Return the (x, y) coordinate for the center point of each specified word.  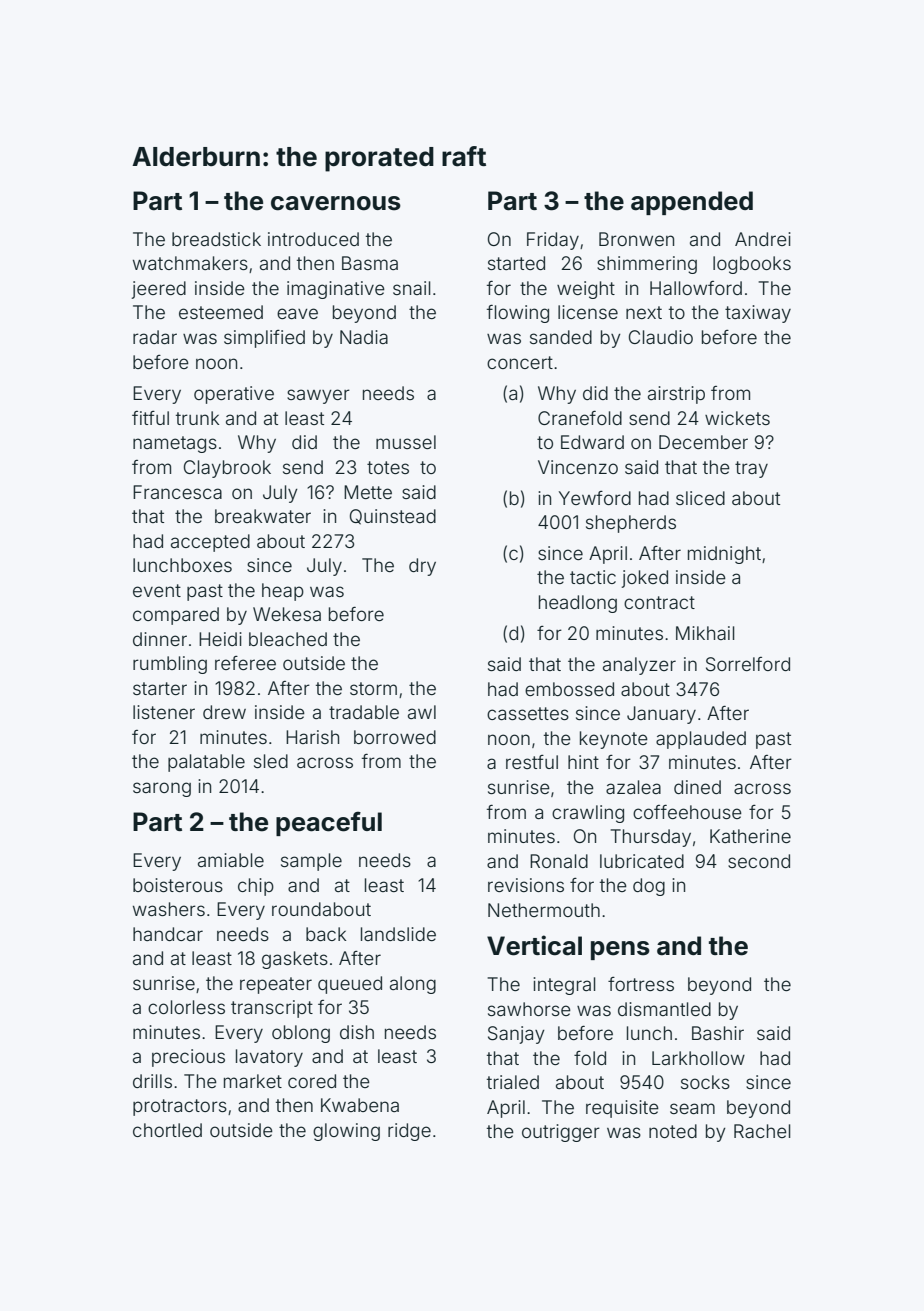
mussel (406, 442)
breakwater (263, 516)
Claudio (661, 337)
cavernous (336, 203)
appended (692, 203)
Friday (553, 241)
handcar (168, 934)
